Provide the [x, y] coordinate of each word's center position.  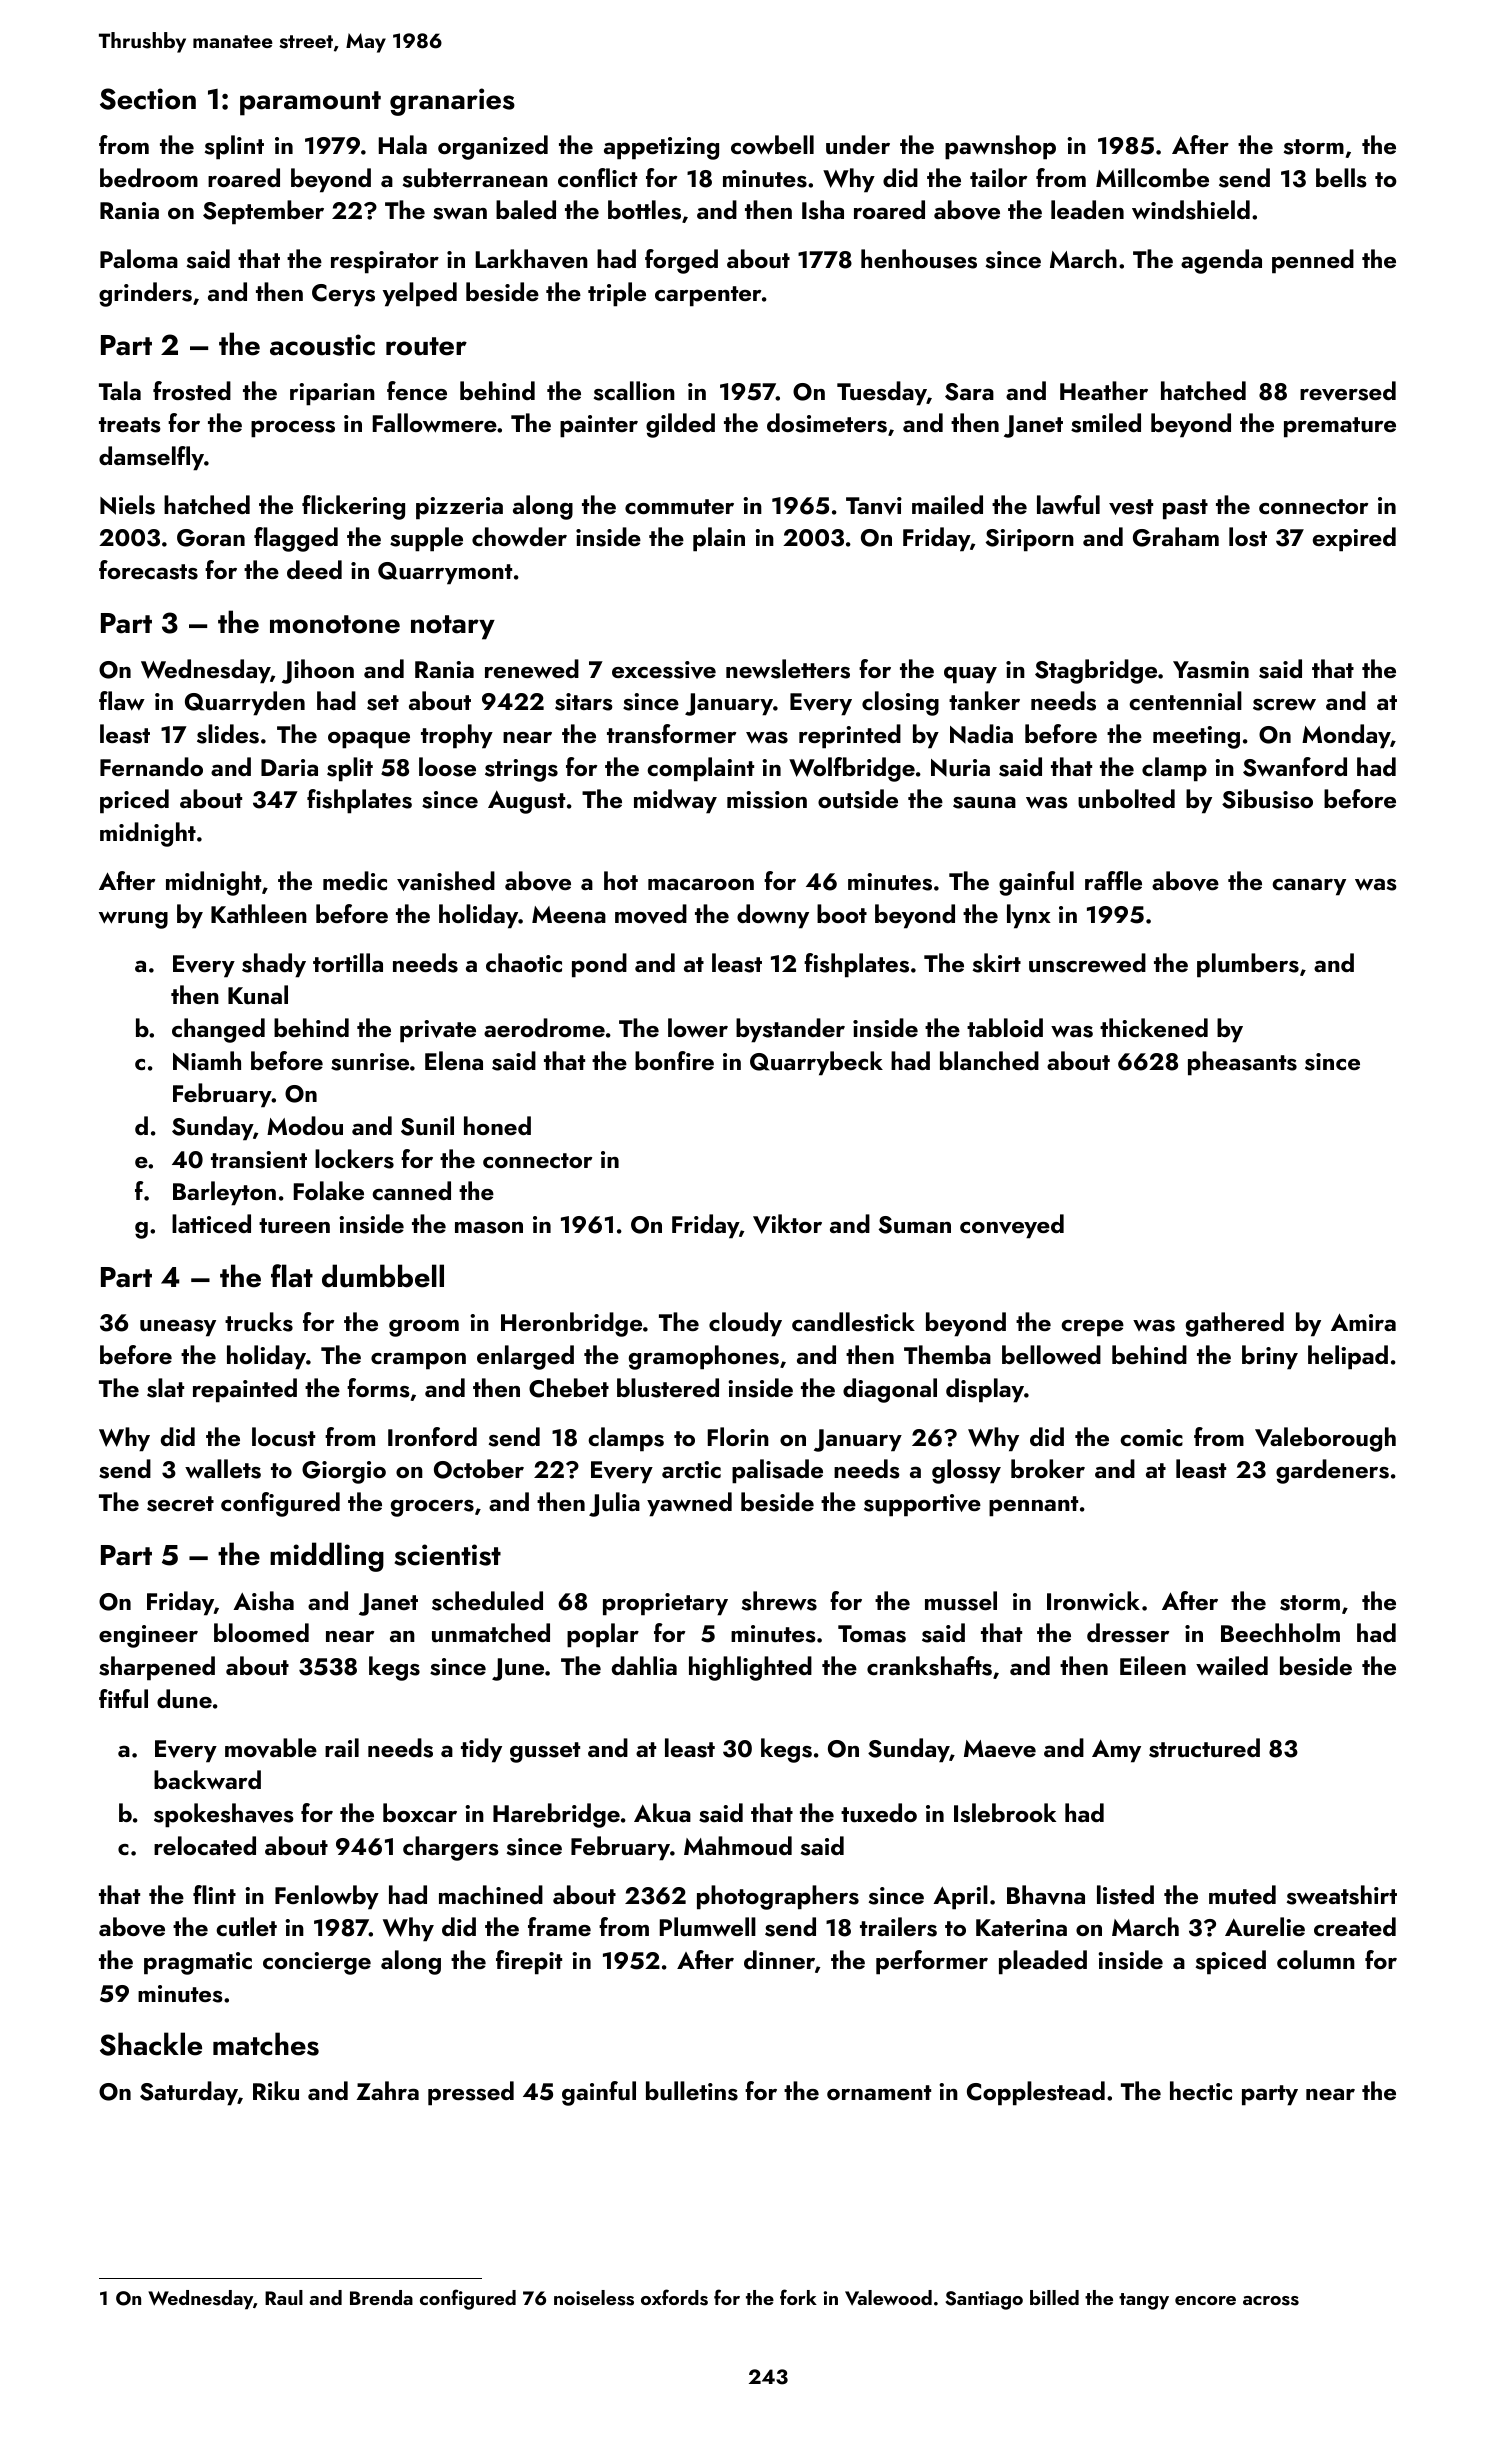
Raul [284, 2297]
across [1271, 2301]
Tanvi [874, 506]
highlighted [750, 1668]
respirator [385, 262]
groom [424, 1328]
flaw [122, 700]
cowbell [772, 145]
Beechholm [1280, 1632]
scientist [447, 1555]
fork [798, 2297]
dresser [1128, 1633]
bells [1341, 178]
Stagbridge [1096, 671]
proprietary [665, 1604]
